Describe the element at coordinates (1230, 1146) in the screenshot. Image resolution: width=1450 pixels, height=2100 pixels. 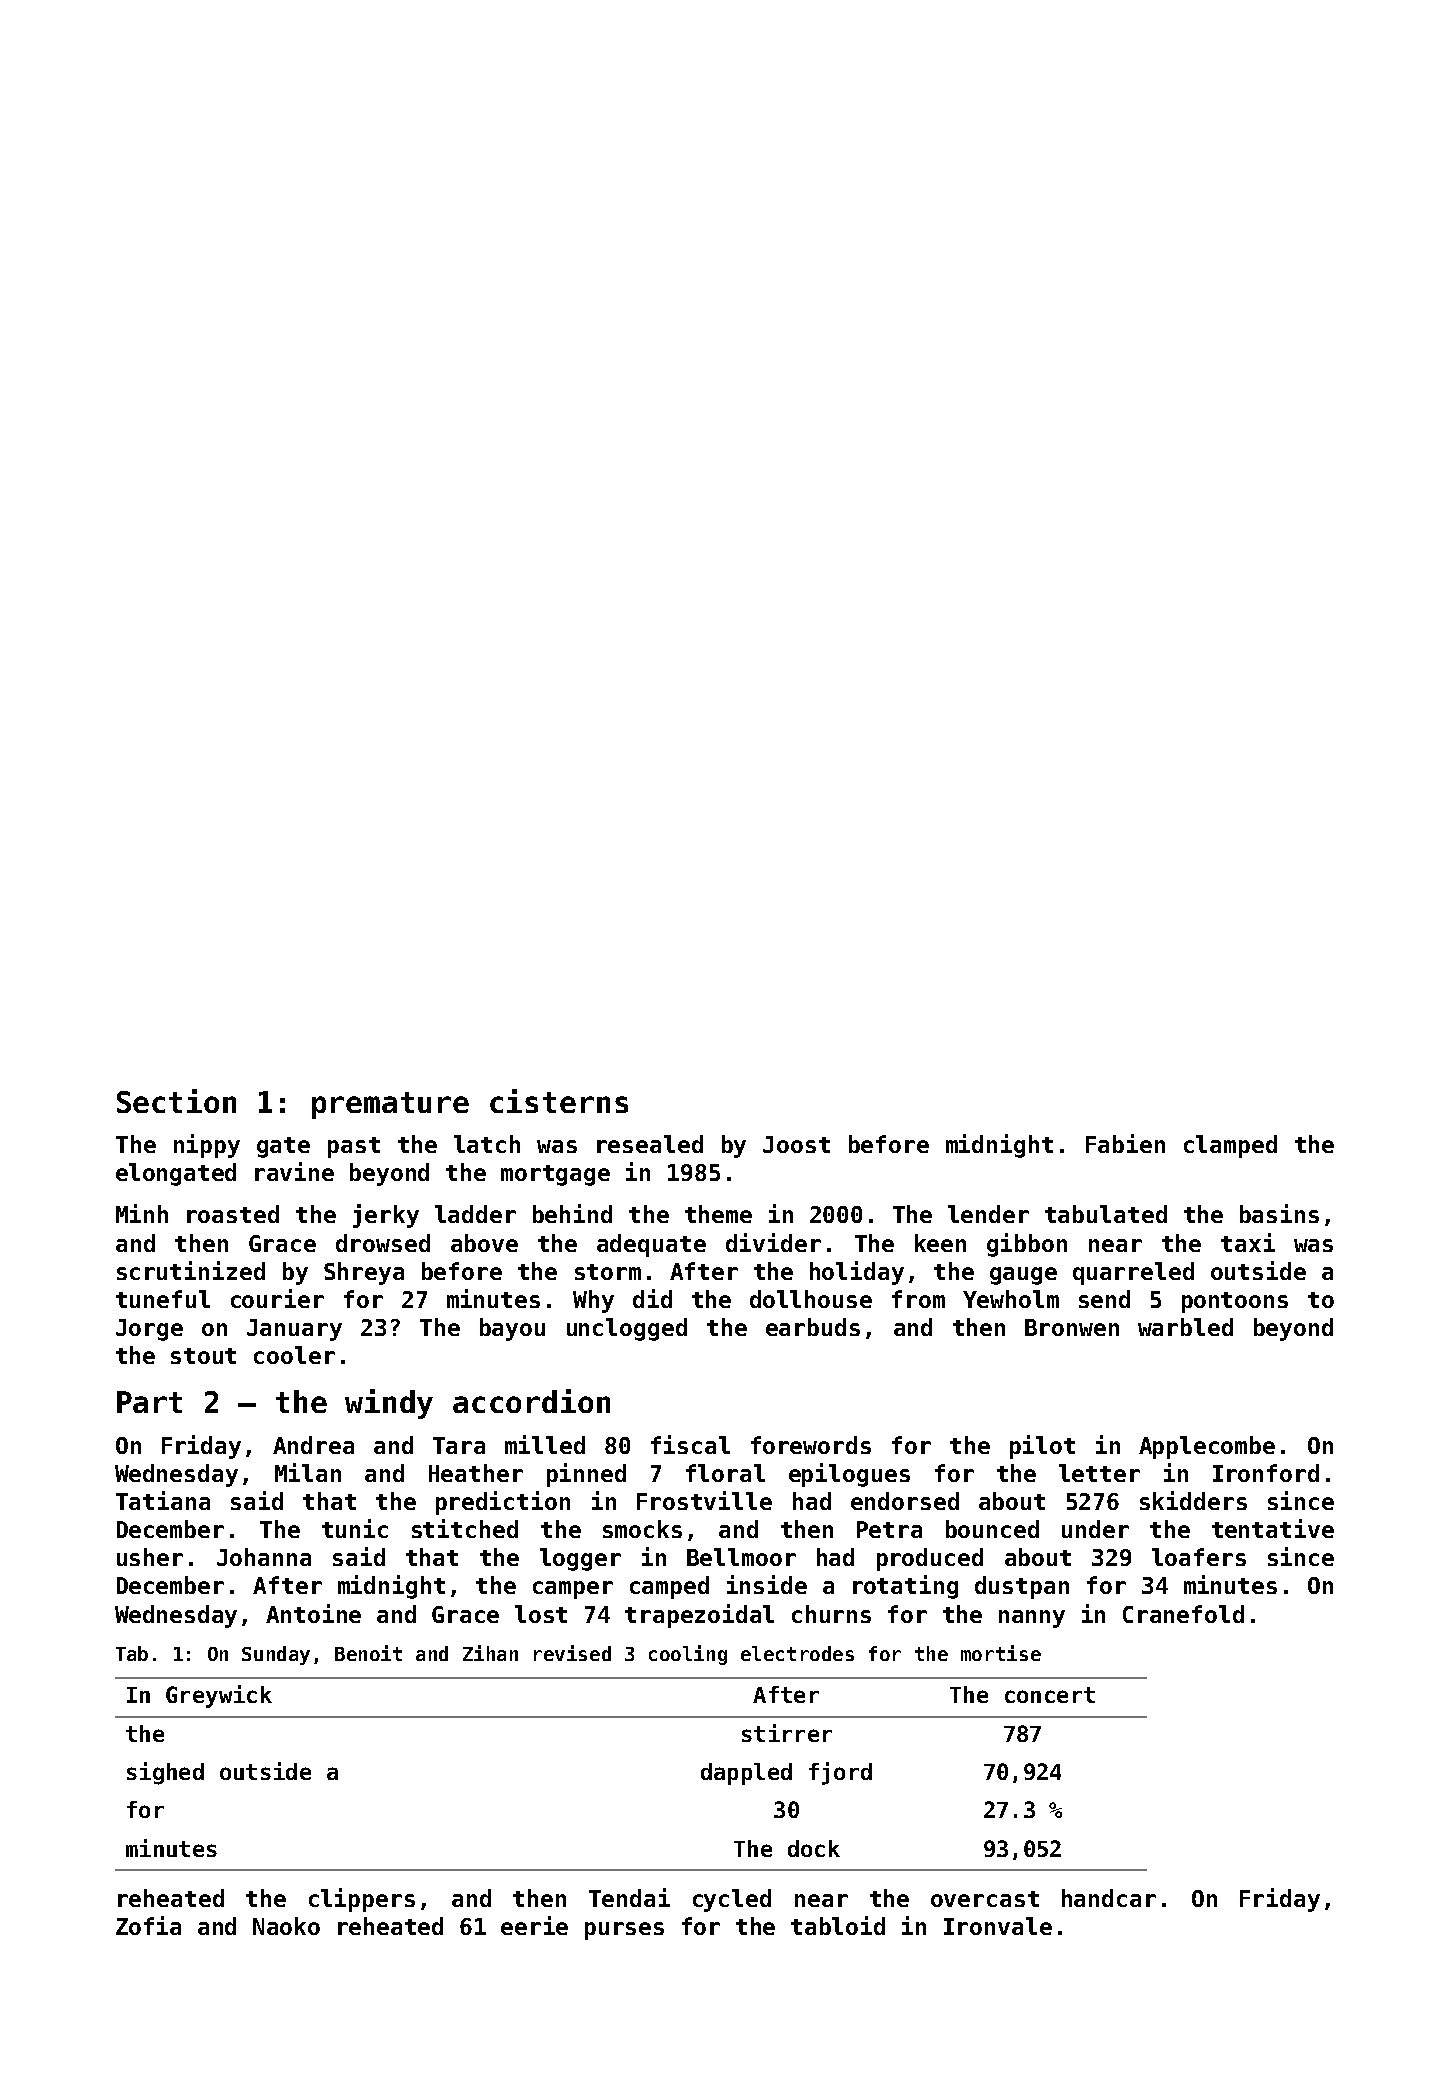
I see `clamped` at that location.
